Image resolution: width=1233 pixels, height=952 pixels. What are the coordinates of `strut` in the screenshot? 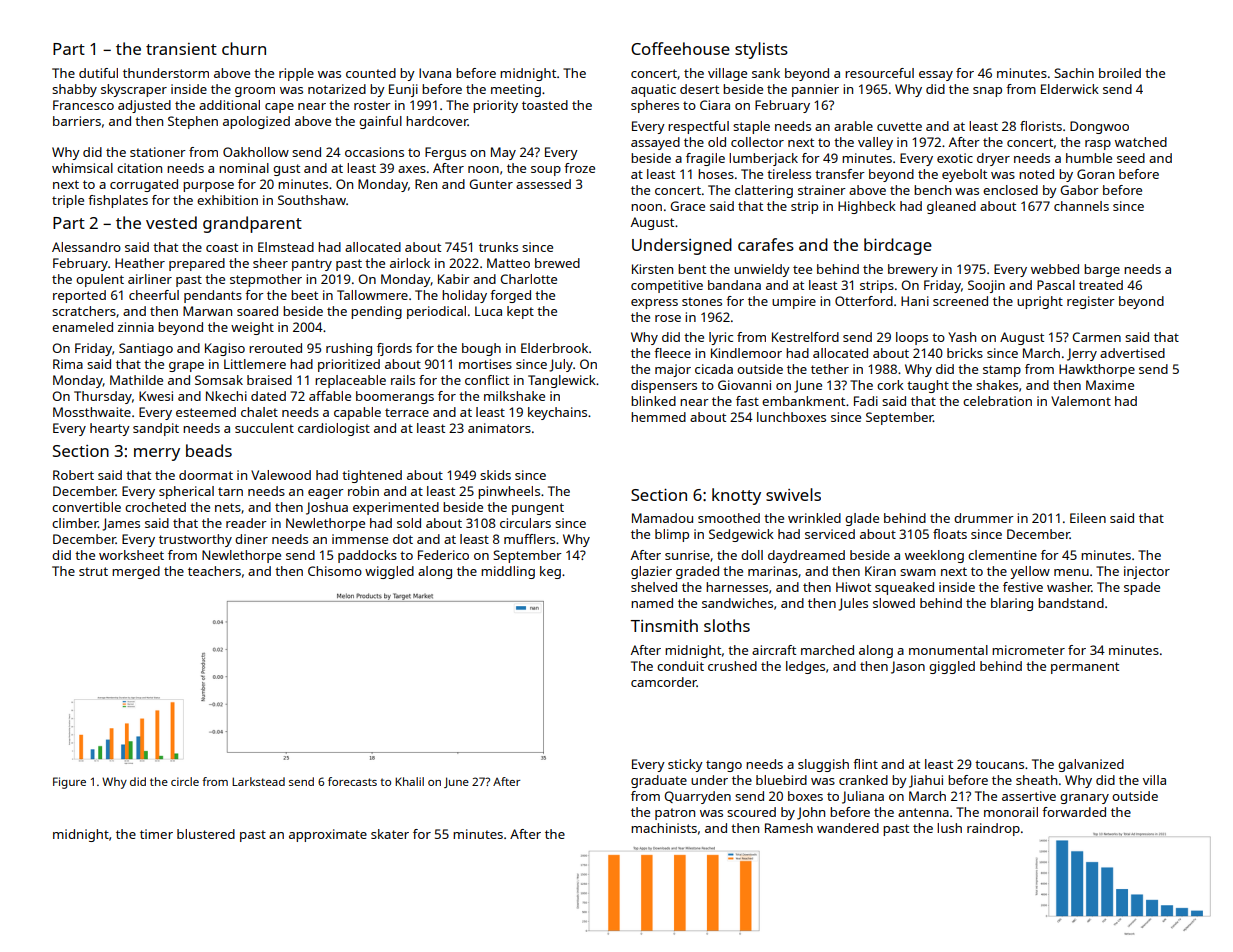 It's located at (93, 571).
